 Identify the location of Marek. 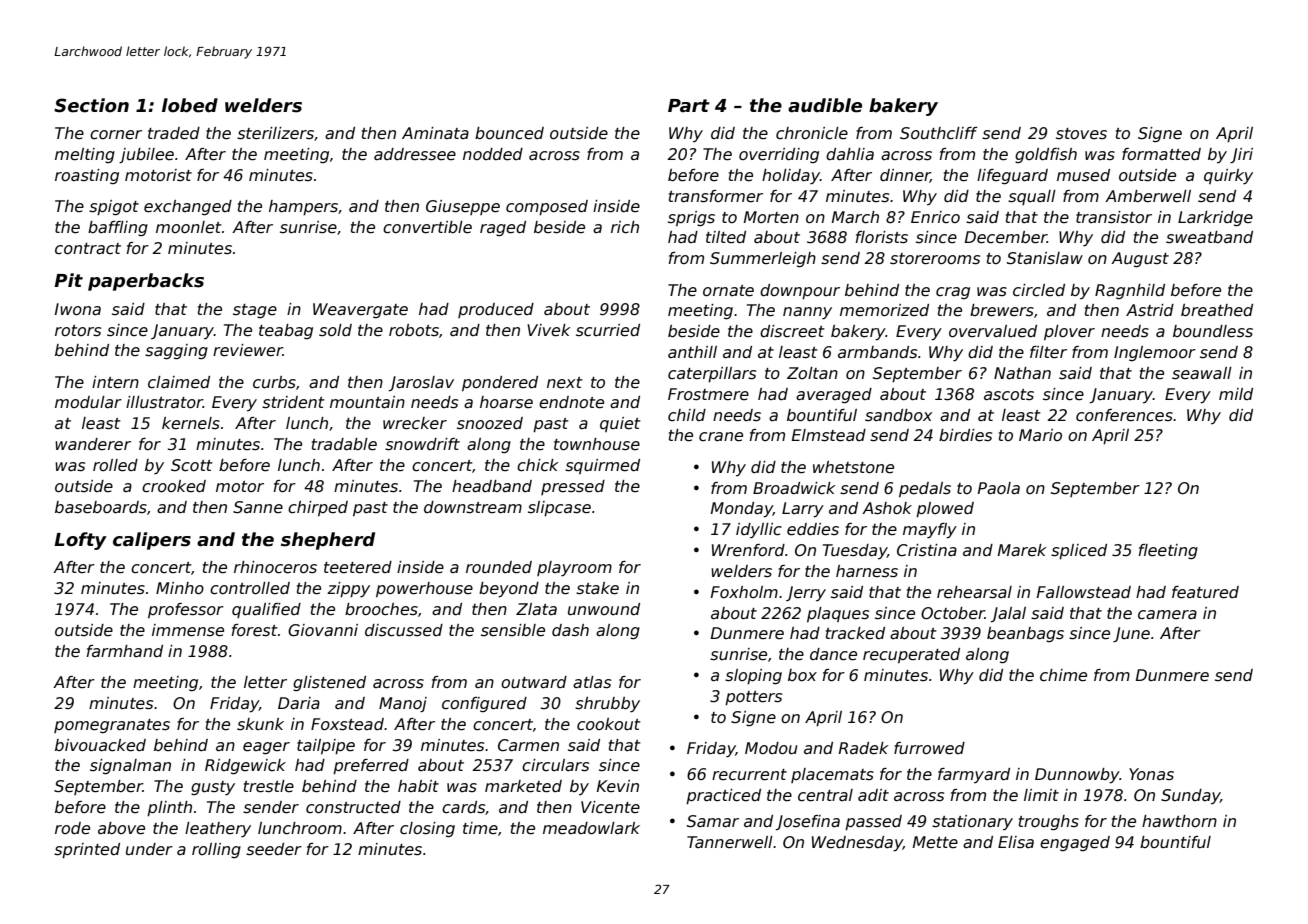
(1022, 550).
